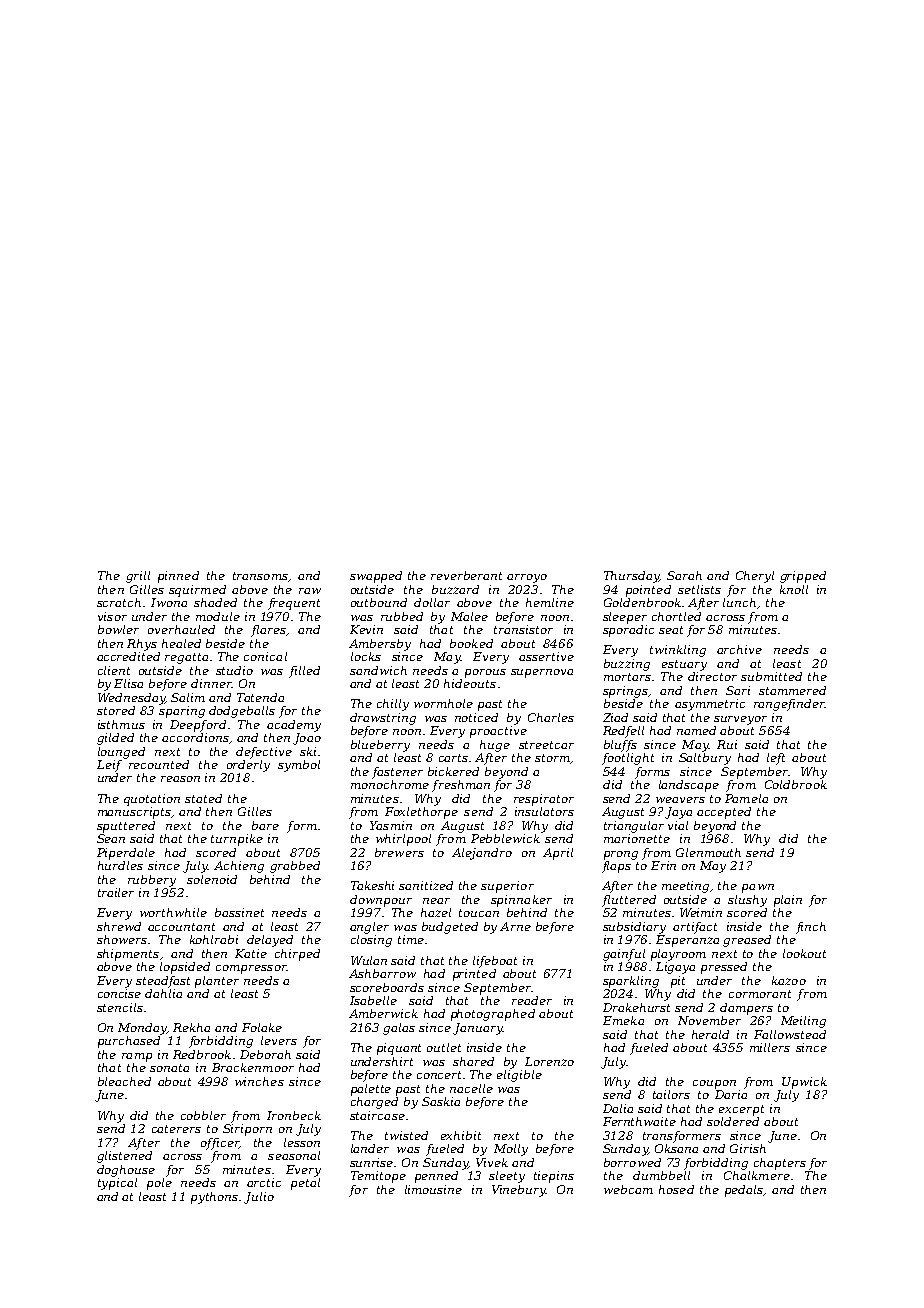 This page has width=924, height=1308. I want to click on Ambersby, so click(380, 645).
